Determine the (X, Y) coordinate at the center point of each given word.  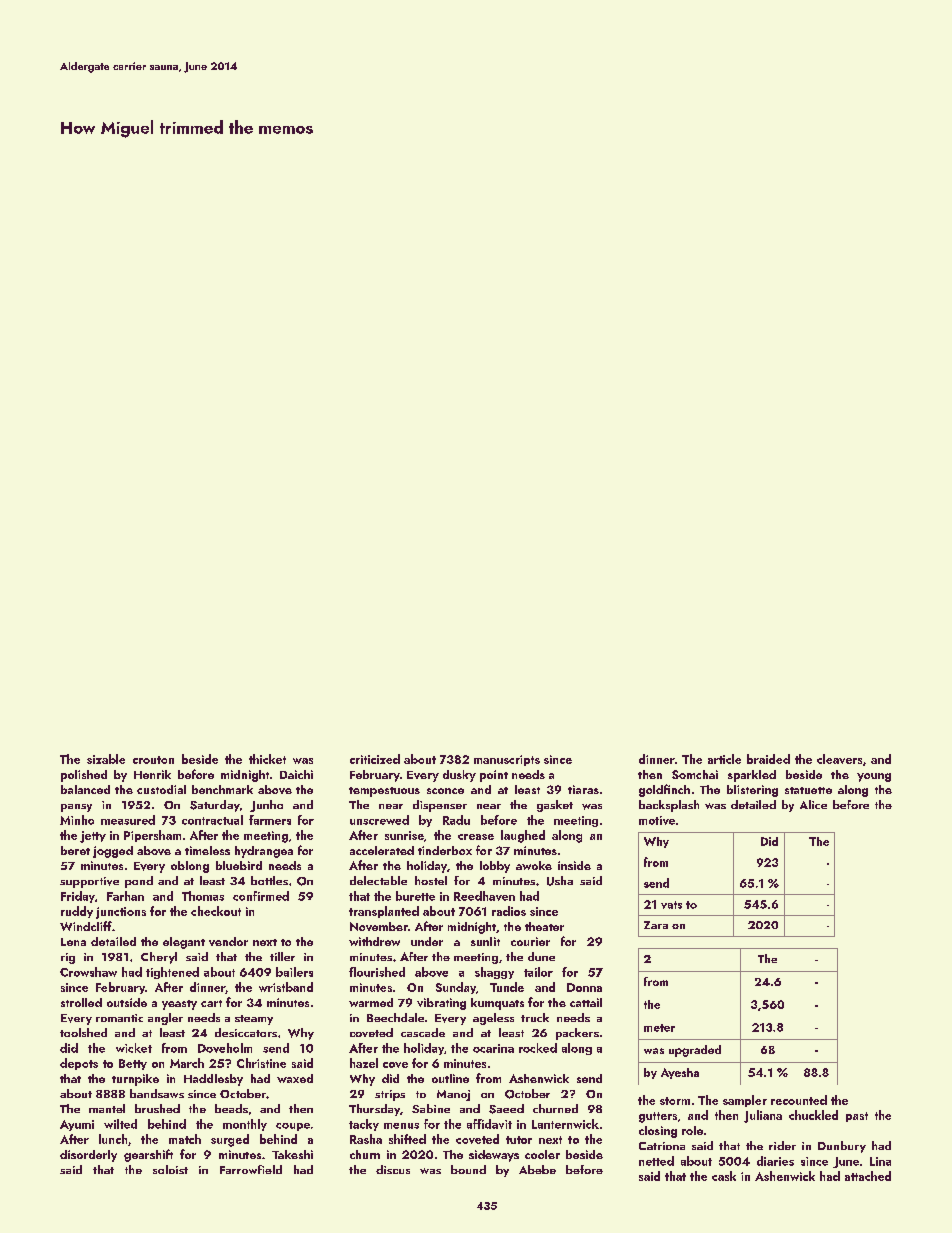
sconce (445, 791)
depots (79, 1064)
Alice (813, 804)
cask (724, 1176)
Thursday (374, 1110)
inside (574, 865)
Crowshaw (88, 972)
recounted (799, 1100)
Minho (77, 820)
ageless (493, 1019)
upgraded (695, 1051)
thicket (267, 759)
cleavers (839, 759)
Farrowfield (251, 1169)
